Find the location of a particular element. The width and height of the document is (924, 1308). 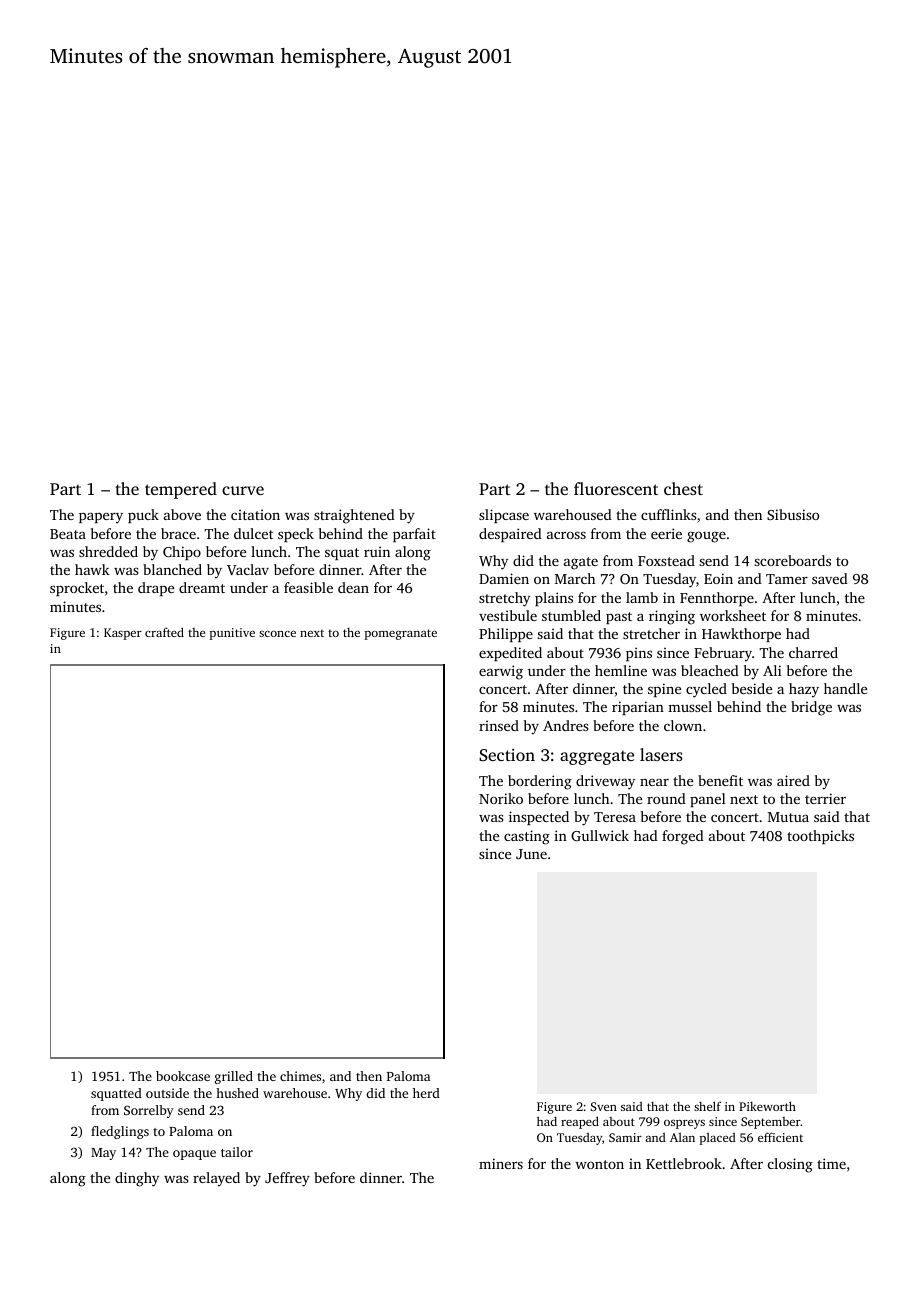

Noriko is located at coordinates (501, 798).
